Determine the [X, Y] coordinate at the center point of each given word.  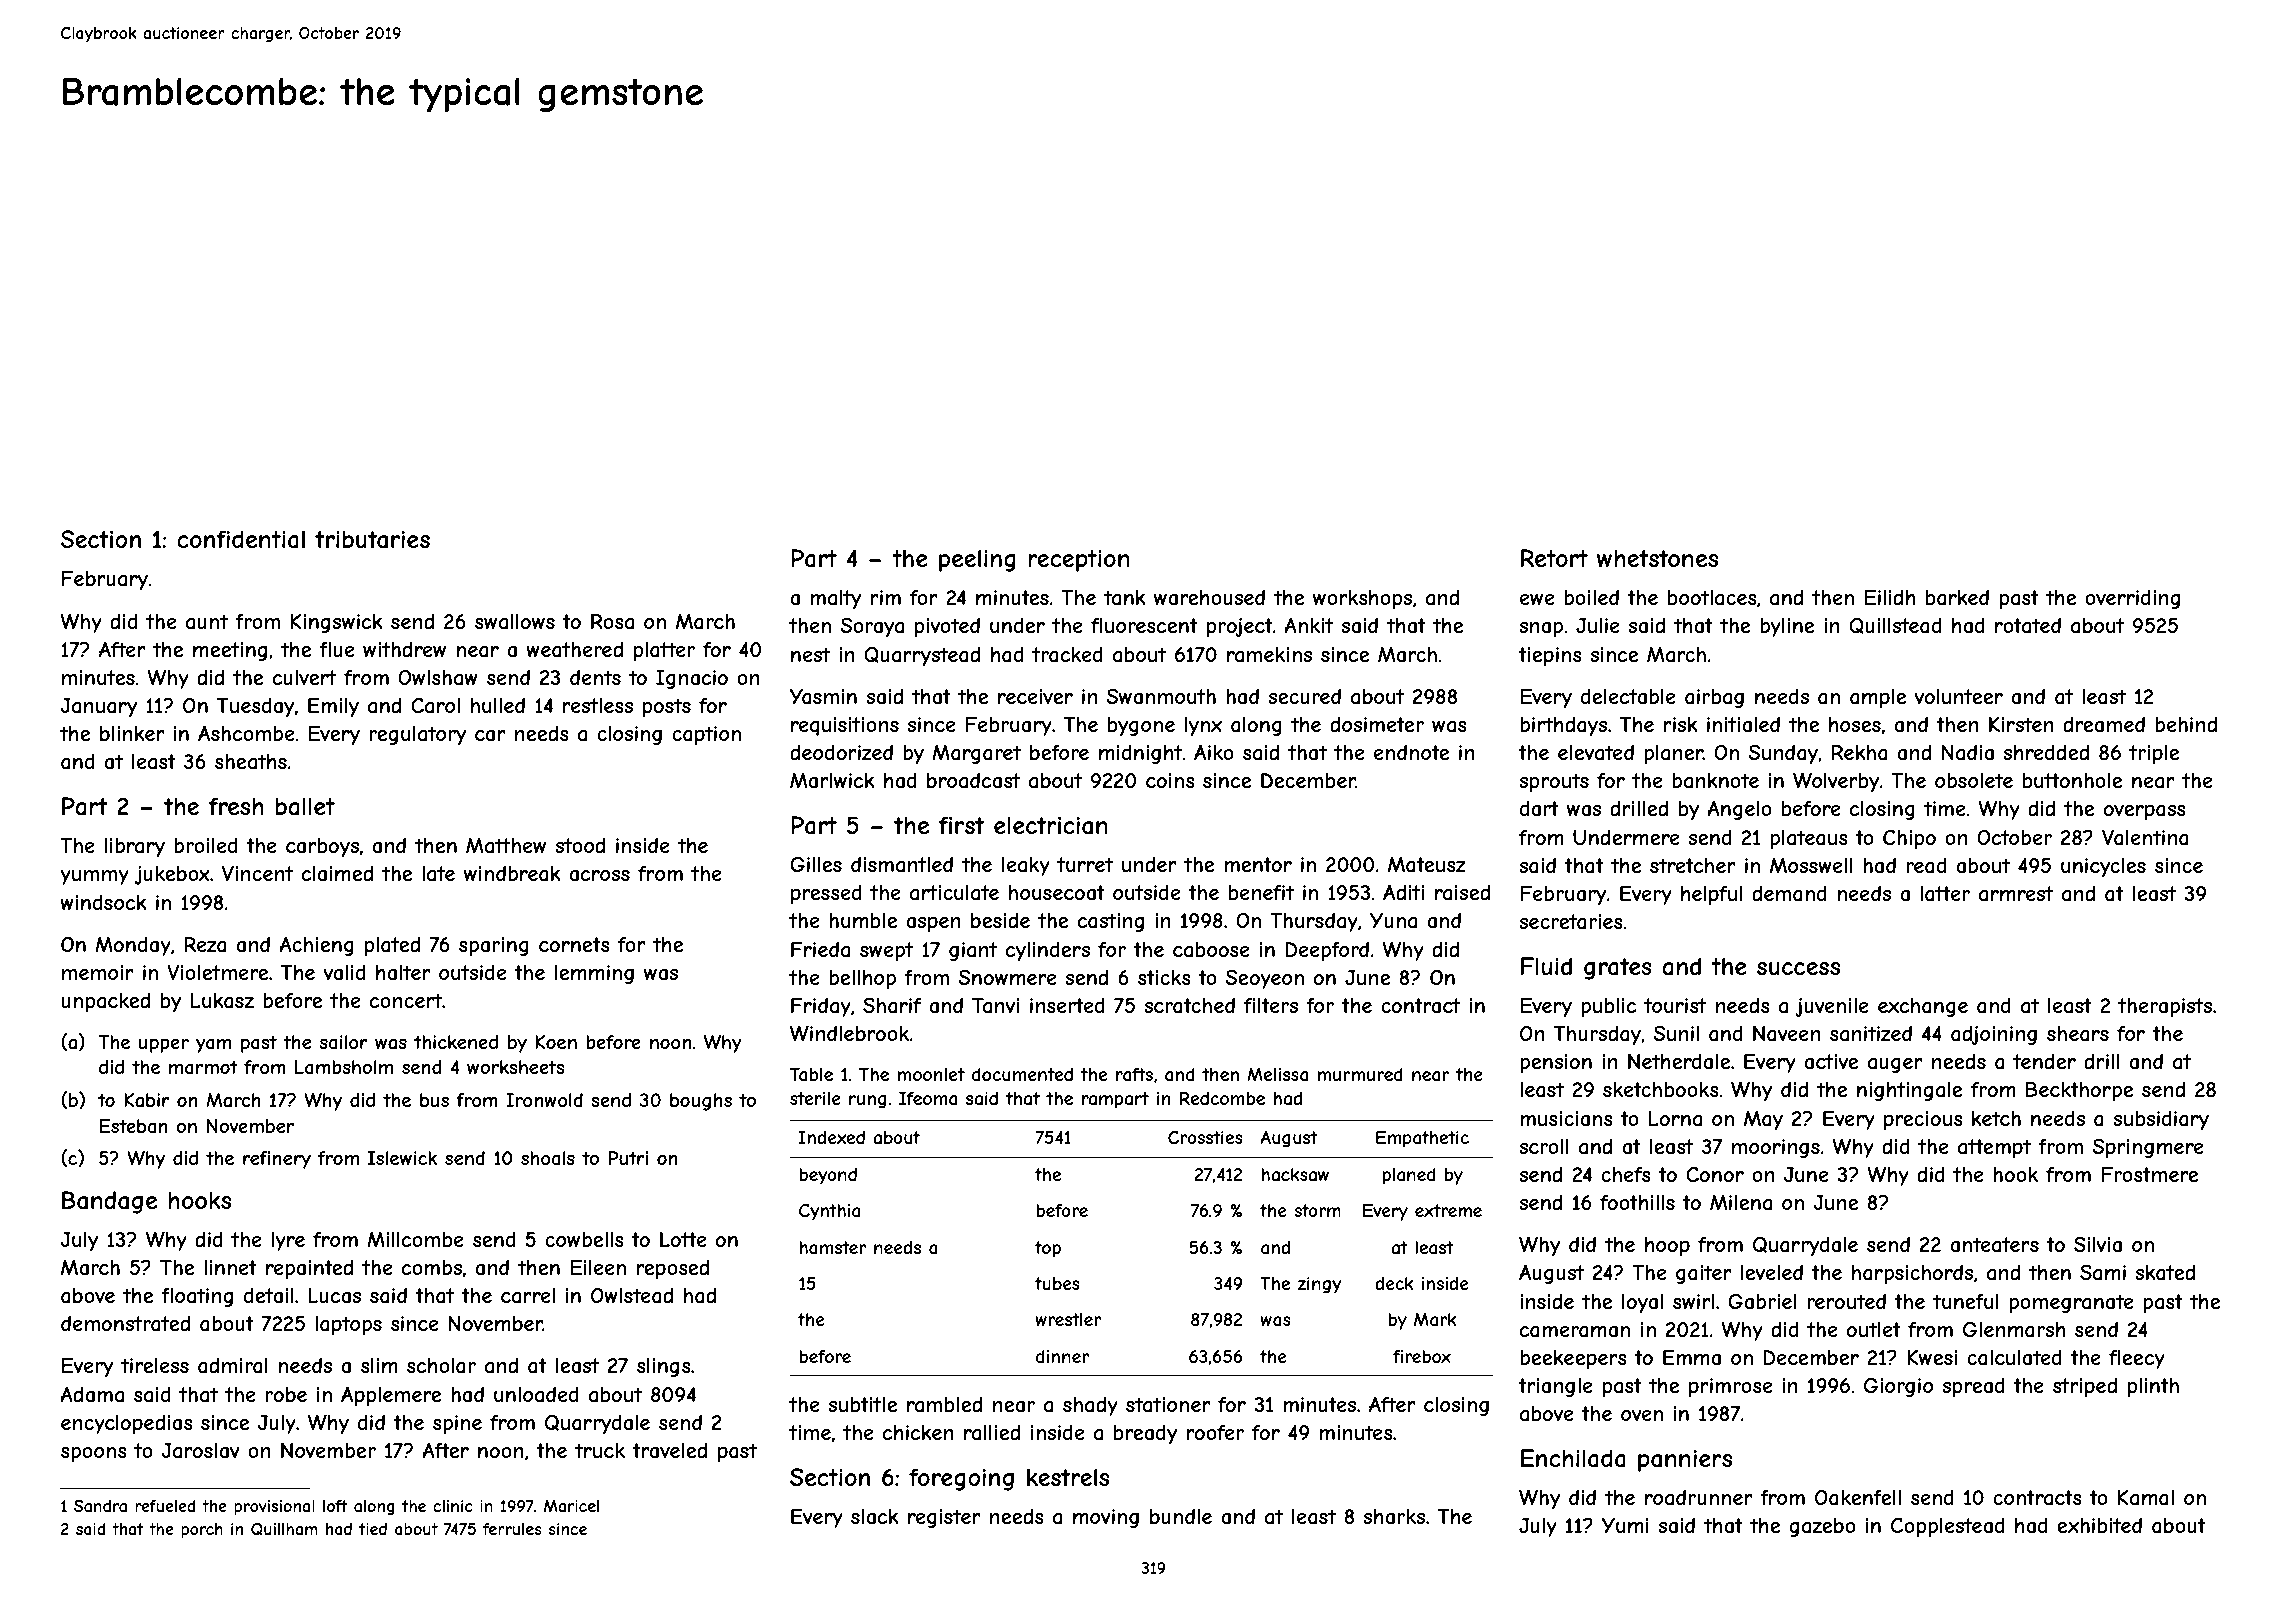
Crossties [1205, 1137]
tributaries [372, 539]
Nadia [1968, 753]
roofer [1215, 1432]
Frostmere [2149, 1174]
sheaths [251, 762]
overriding [2132, 599]
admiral [233, 1365]
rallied [992, 1433]
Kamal [2146, 1498]
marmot [203, 1067]
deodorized [841, 752]
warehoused [1209, 598]
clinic [453, 1506]
